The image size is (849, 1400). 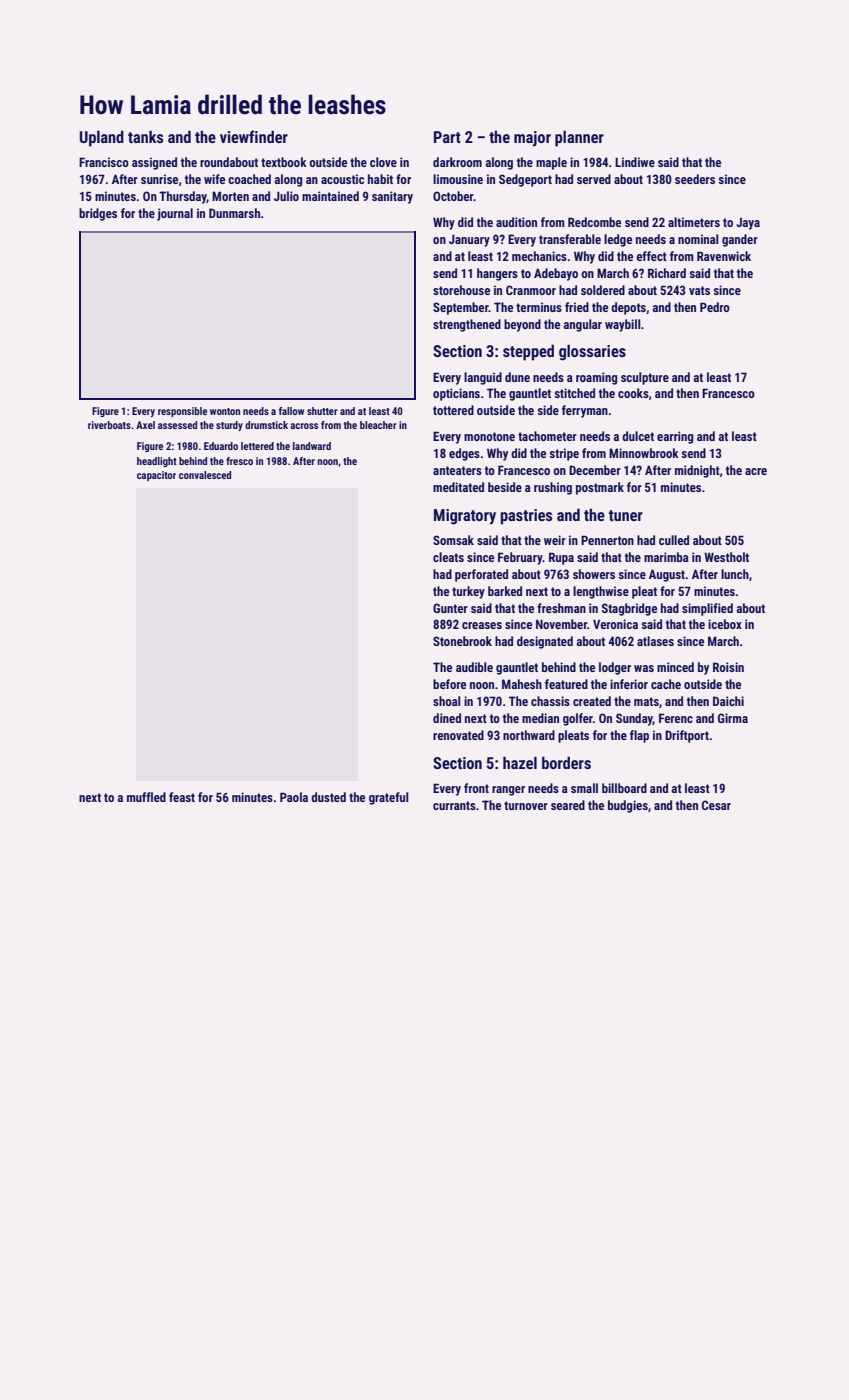 I want to click on Stonebrook, so click(x=462, y=641).
